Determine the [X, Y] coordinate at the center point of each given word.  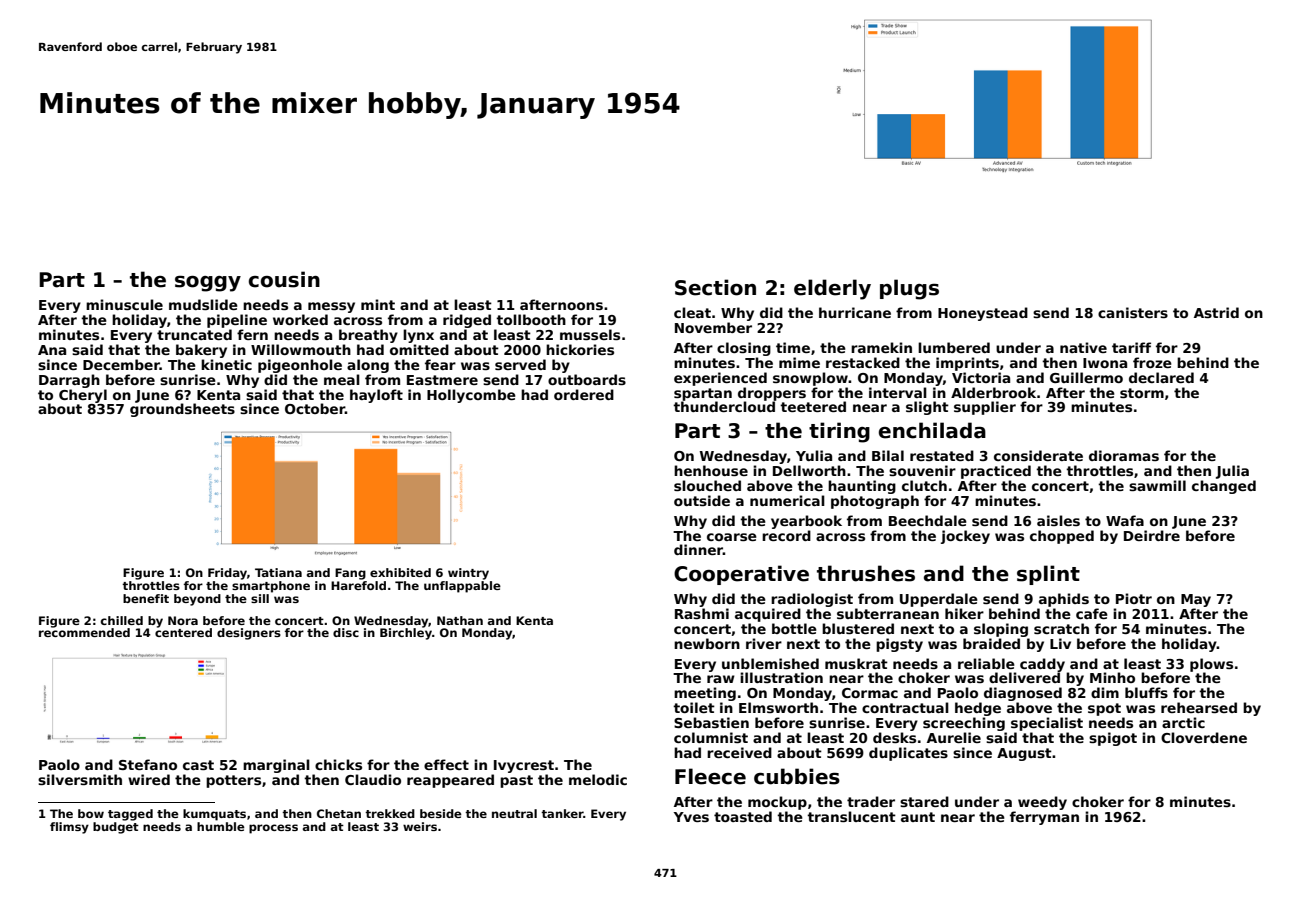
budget [116, 828]
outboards [587, 379]
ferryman [1044, 818]
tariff [1131, 347]
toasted [743, 816]
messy [331, 307]
